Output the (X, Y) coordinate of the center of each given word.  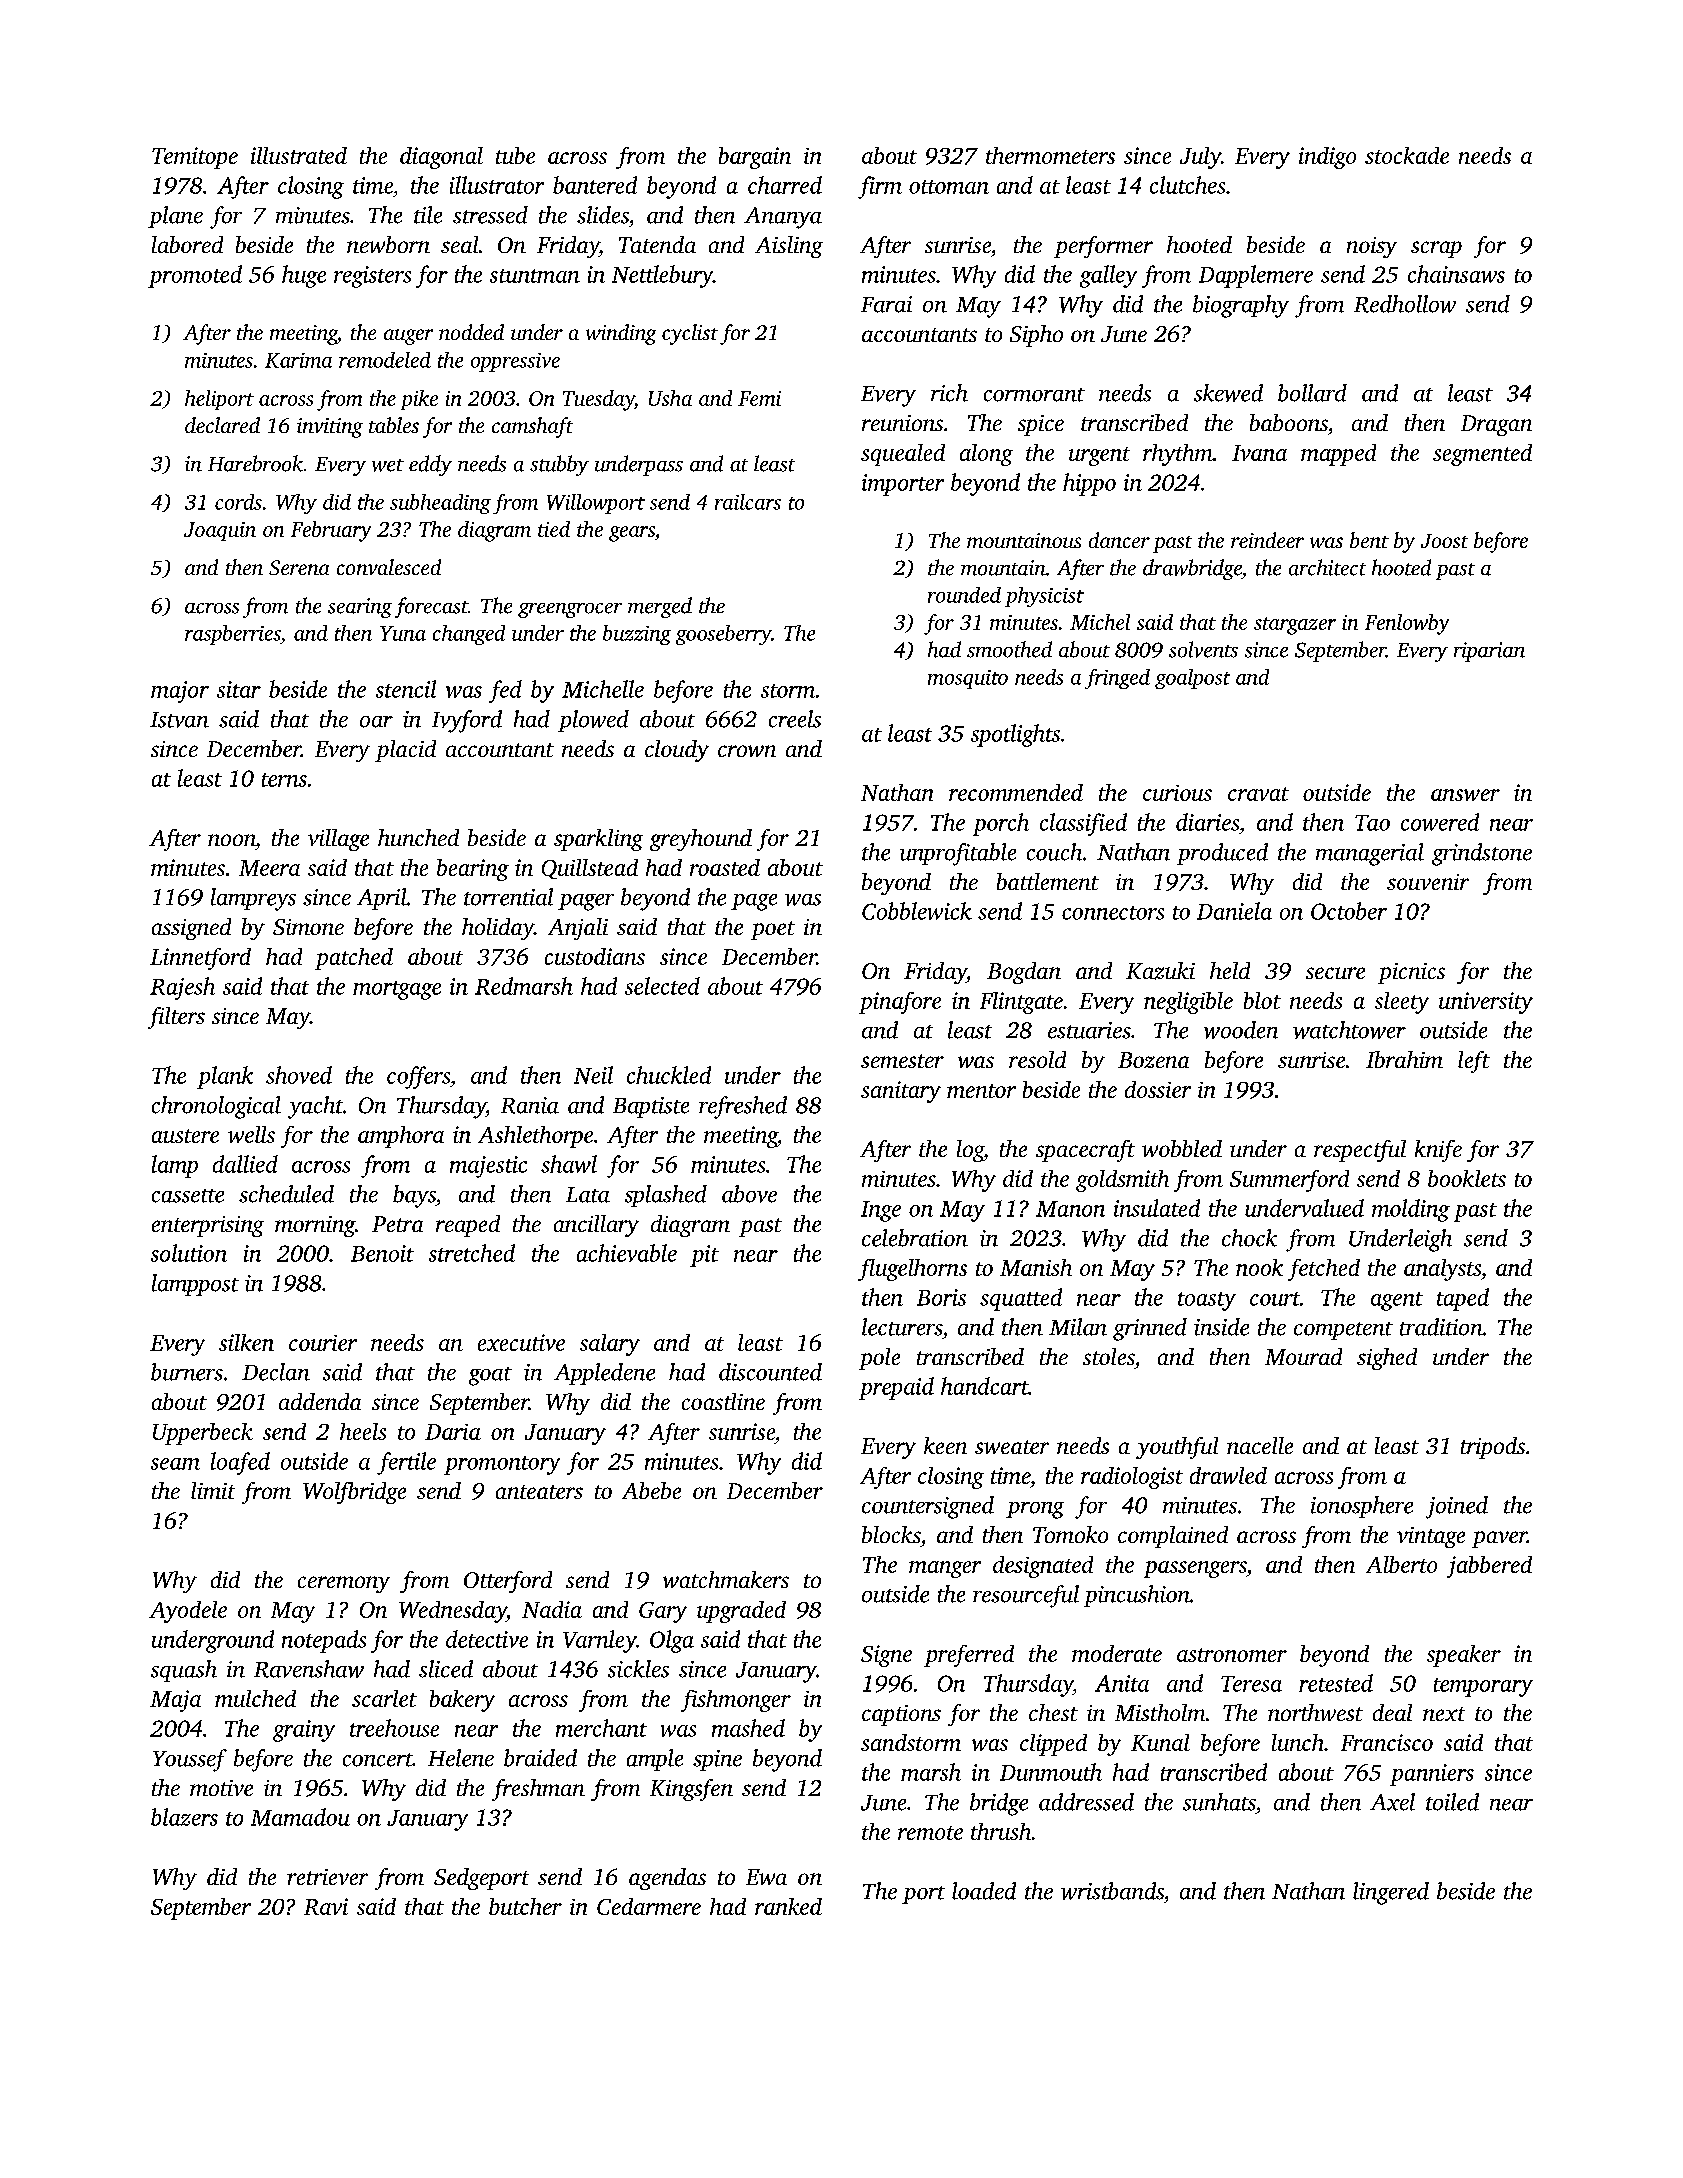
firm (880, 187)
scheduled (286, 1194)
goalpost (1192, 679)
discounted (770, 1372)
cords (238, 502)
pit (704, 1256)
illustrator (497, 185)
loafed (240, 1463)
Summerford (1289, 1181)
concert (378, 1760)
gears (632, 534)
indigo (1327, 158)
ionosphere (1362, 1507)
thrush (1001, 1831)
